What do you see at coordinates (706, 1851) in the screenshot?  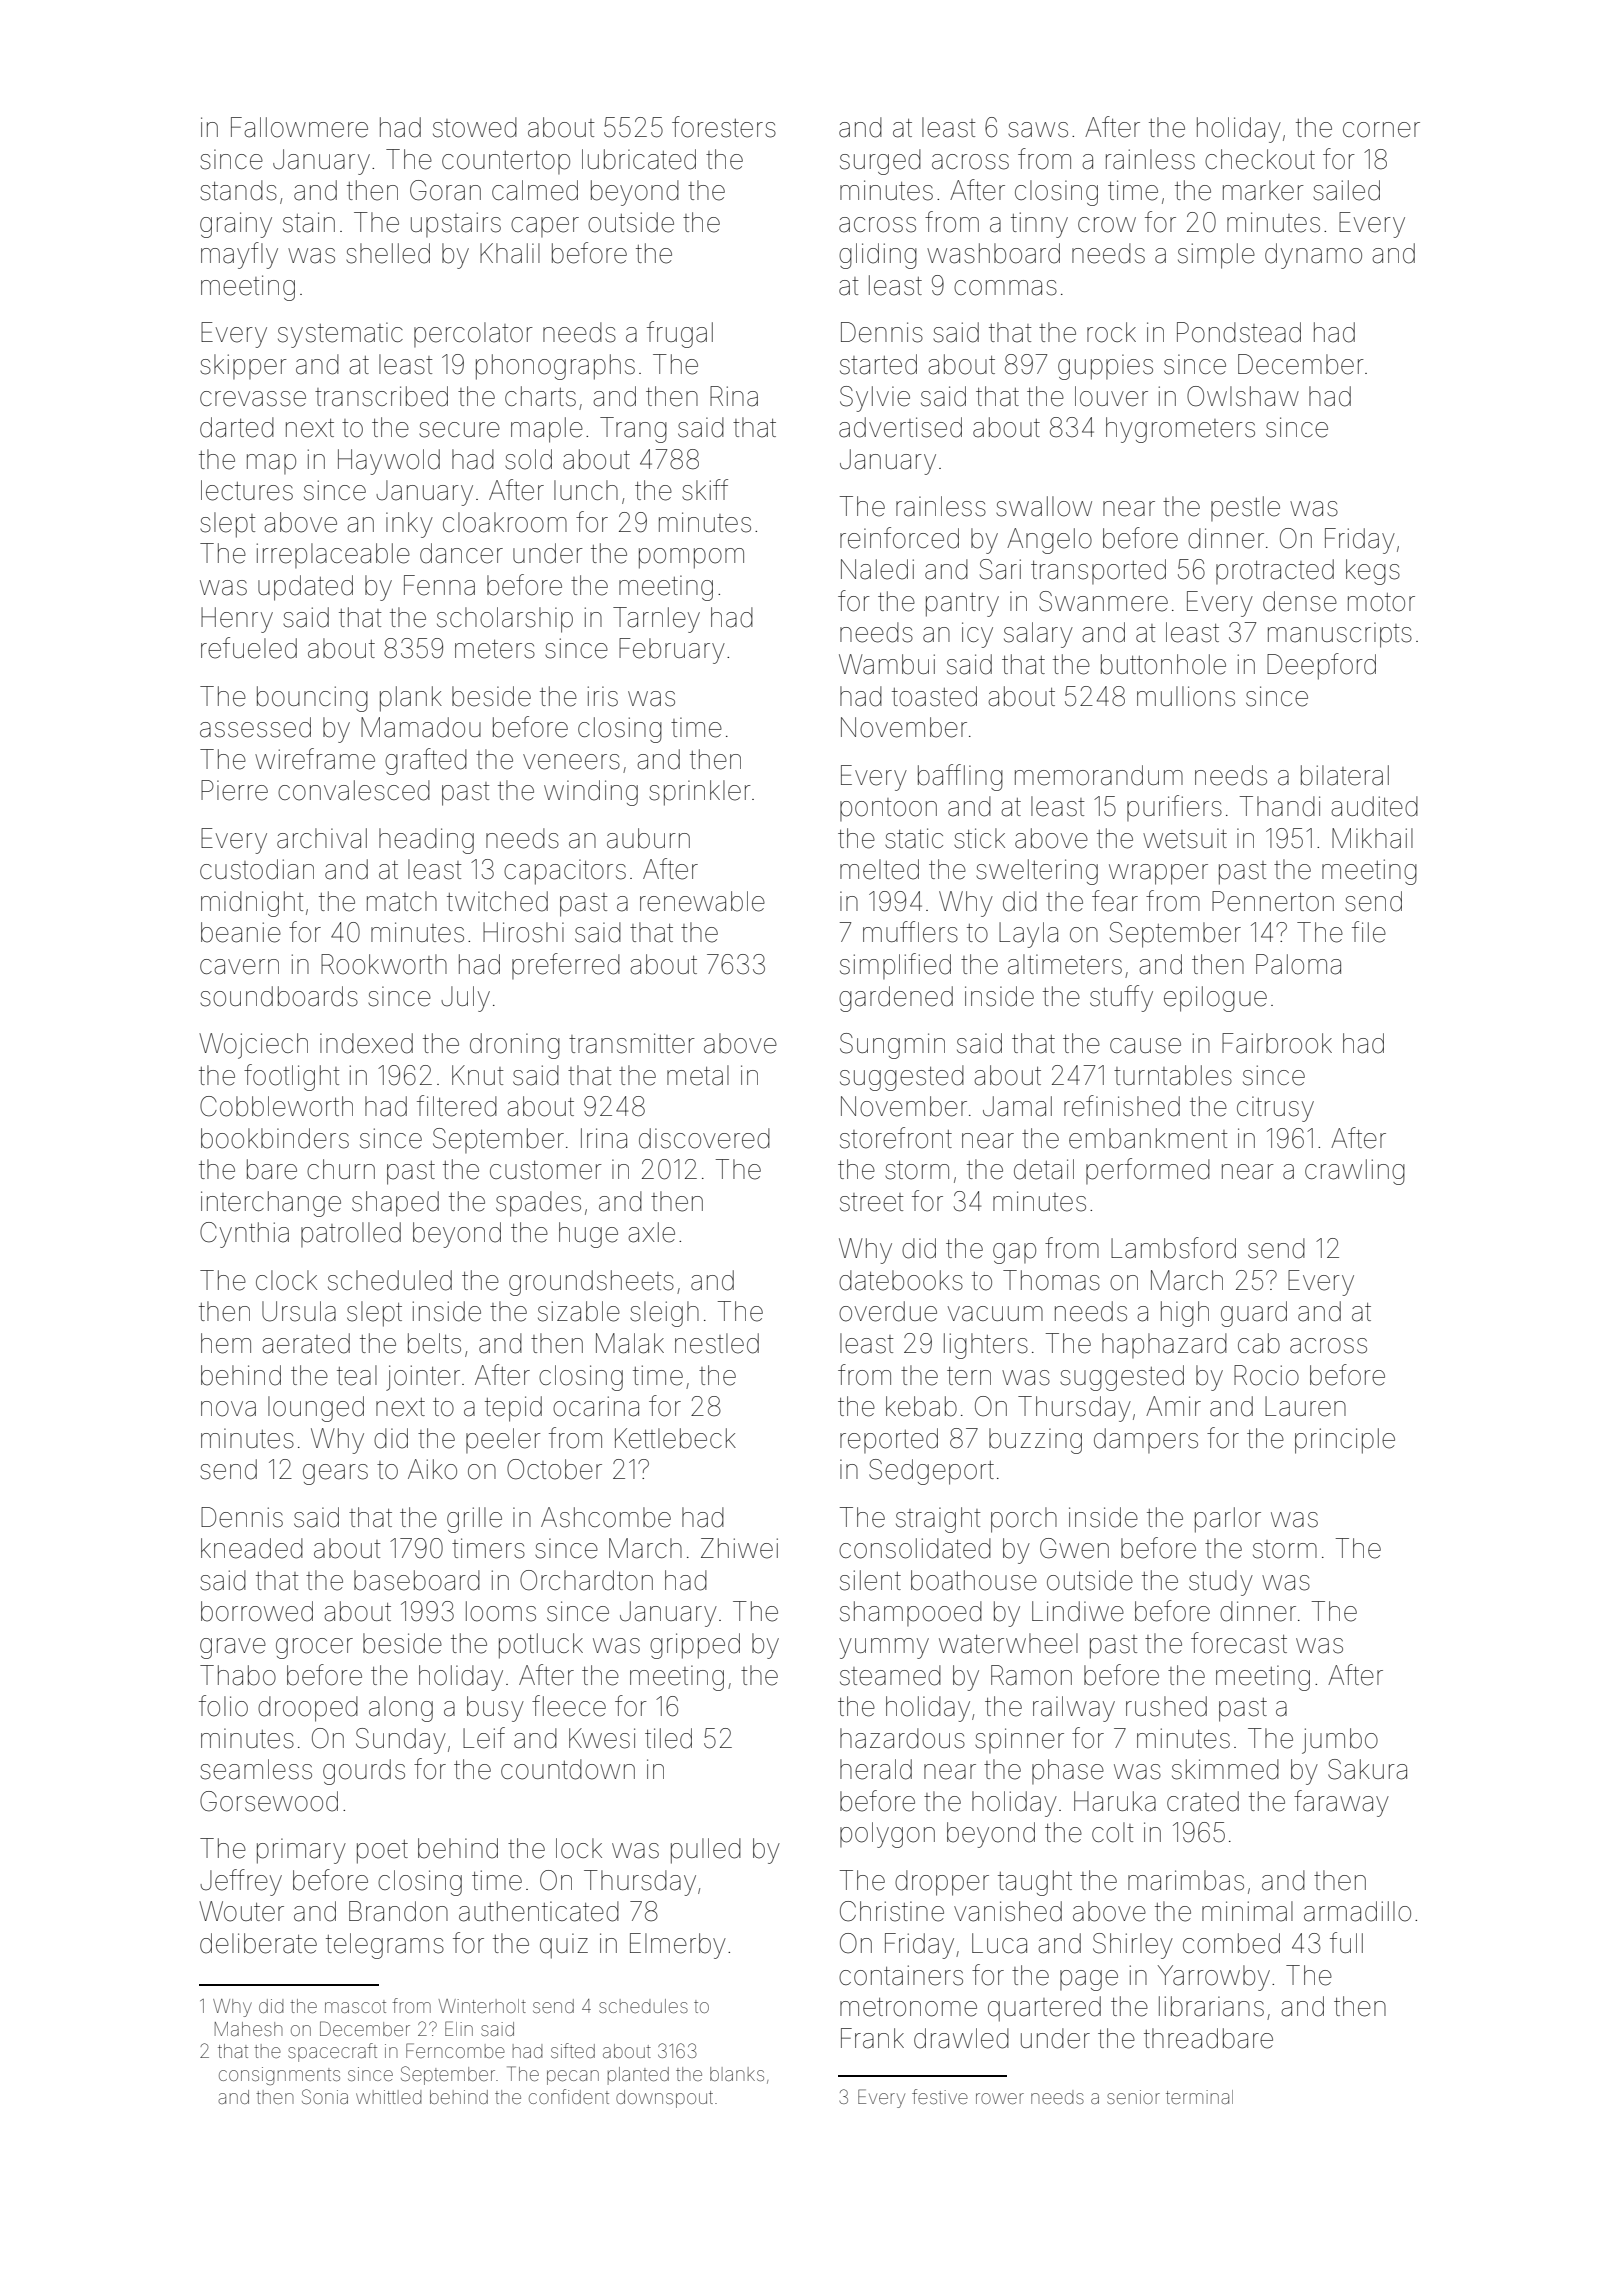 I see `pulled` at bounding box center [706, 1851].
